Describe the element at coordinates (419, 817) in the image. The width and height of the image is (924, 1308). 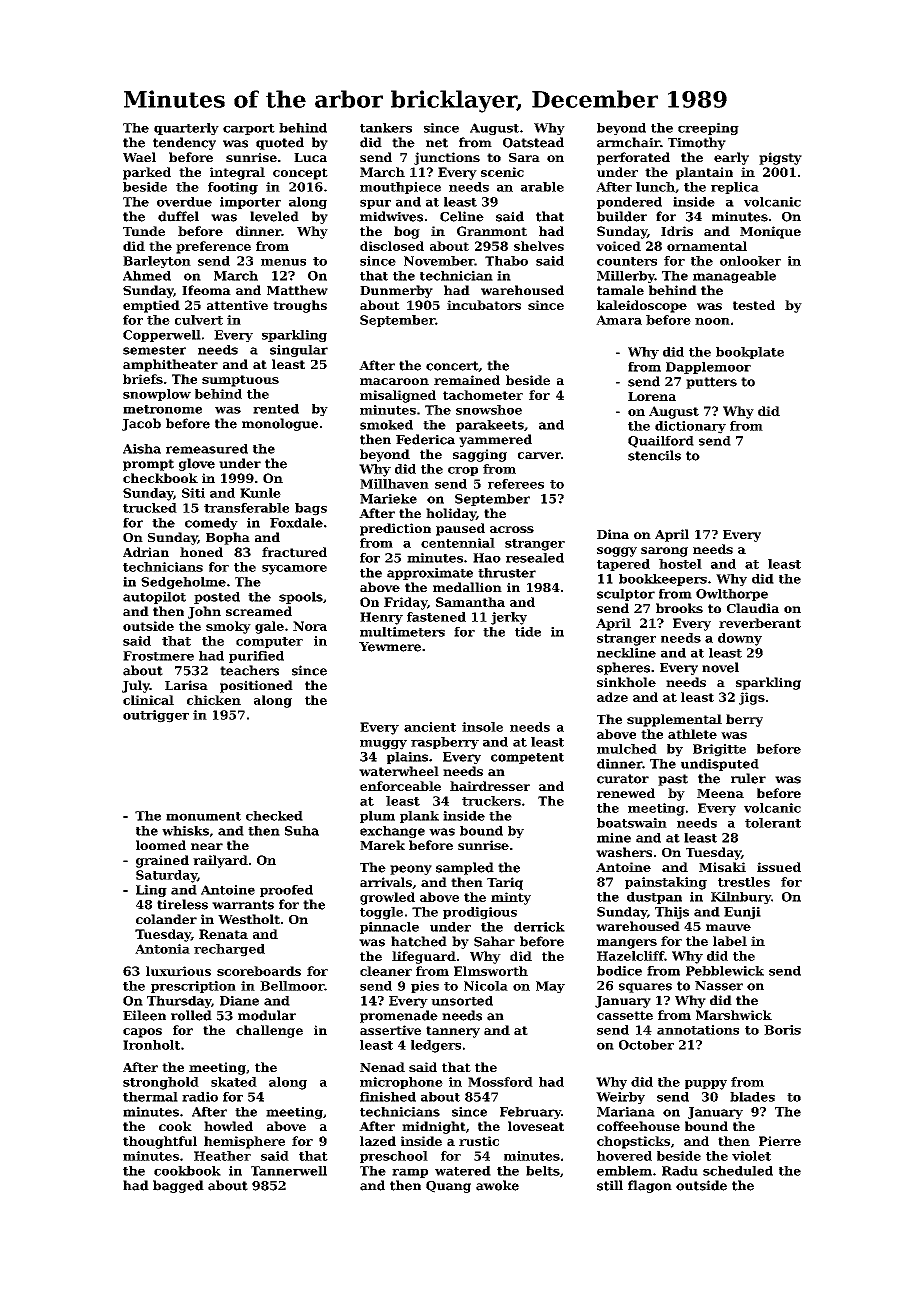
I see `plank` at that location.
